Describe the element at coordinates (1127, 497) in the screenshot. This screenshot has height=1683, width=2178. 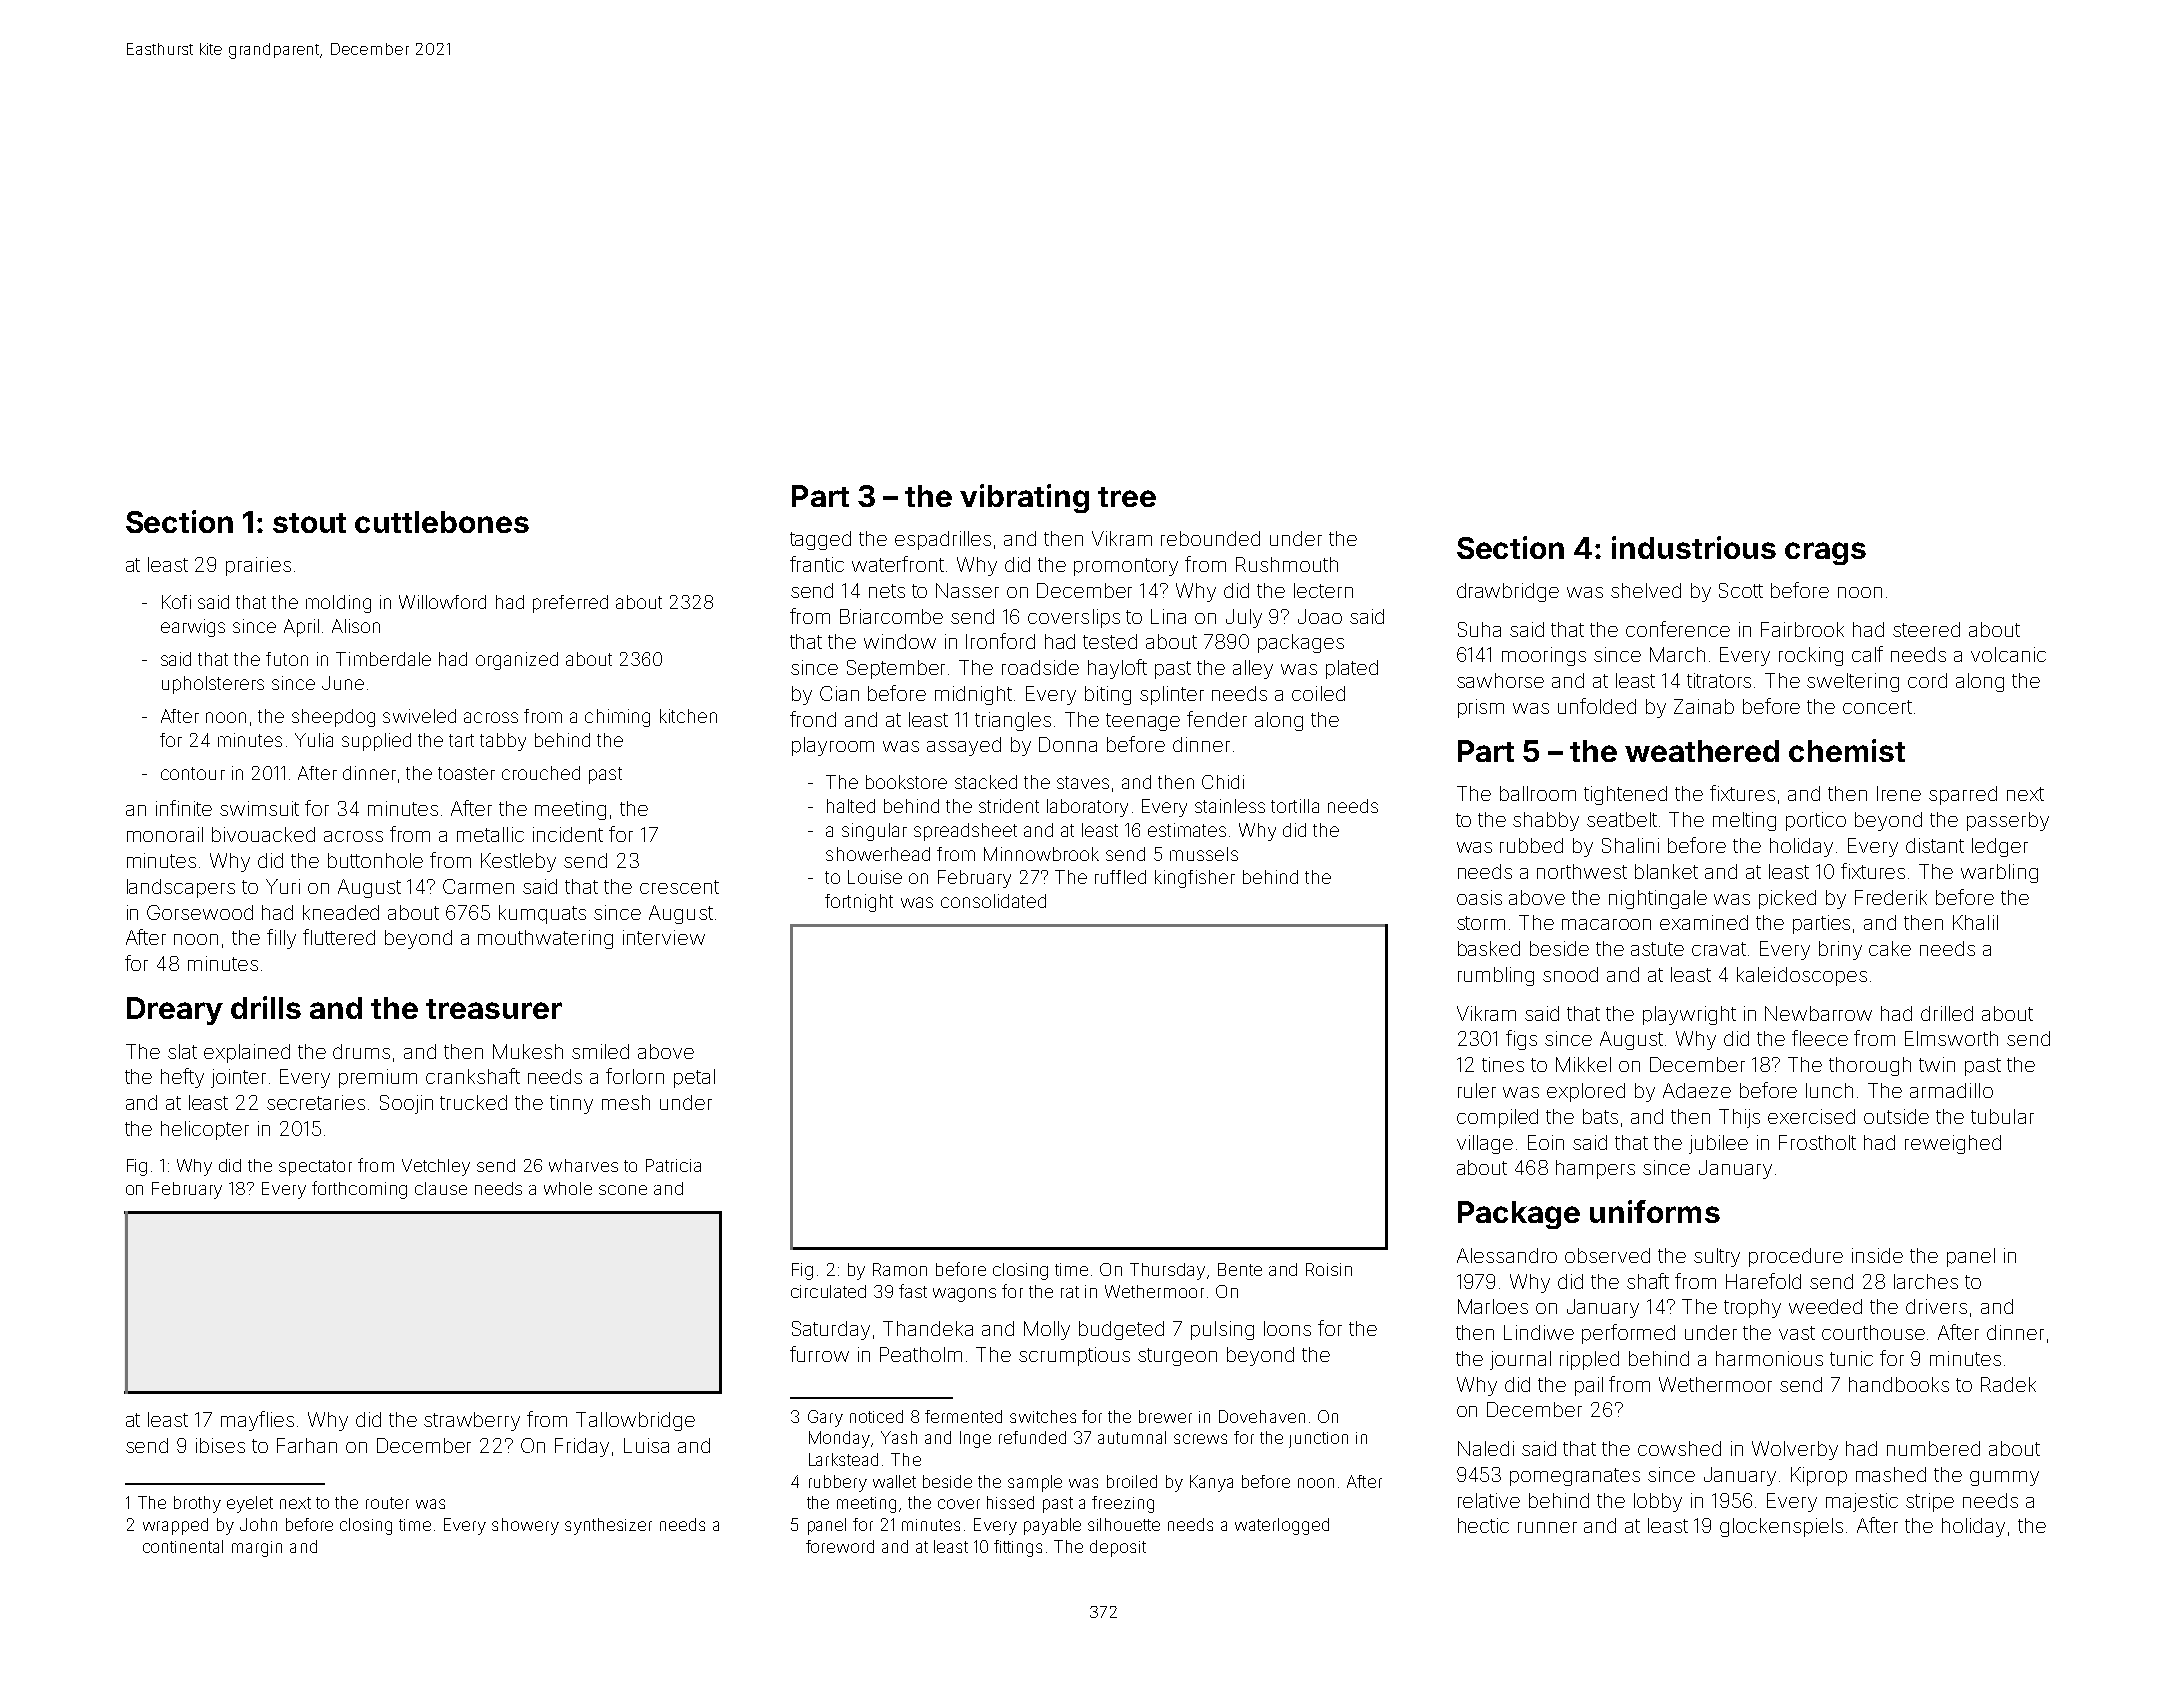
I see `tree` at that location.
